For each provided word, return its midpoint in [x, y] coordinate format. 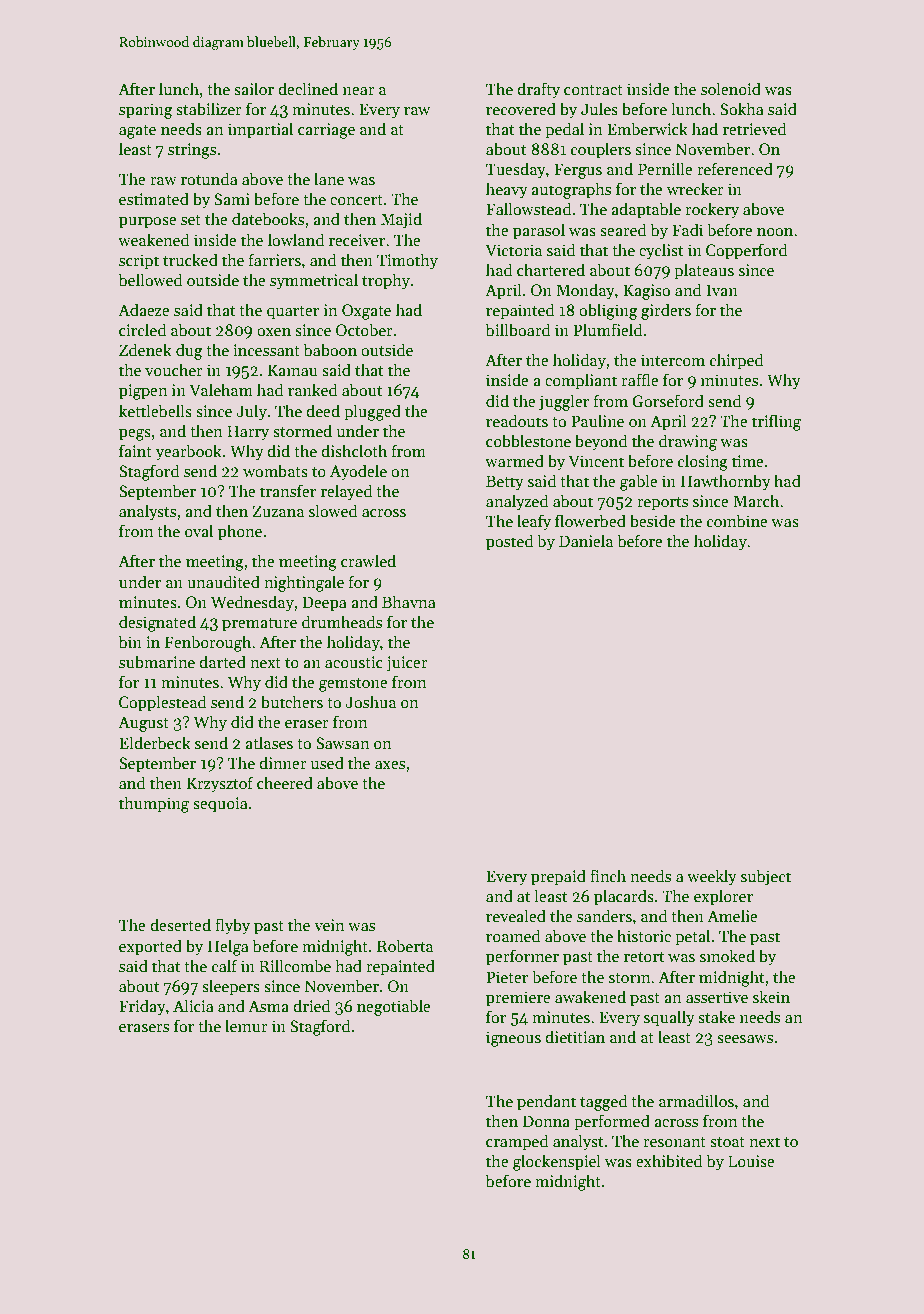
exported [150, 947]
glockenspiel [557, 1162]
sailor [254, 89]
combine [737, 521]
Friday [142, 1007]
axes [390, 765]
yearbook [189, 452]
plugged [372, 412]
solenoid [731, 88]
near [359, 91]
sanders [604, 915]
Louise [751, 1161]
